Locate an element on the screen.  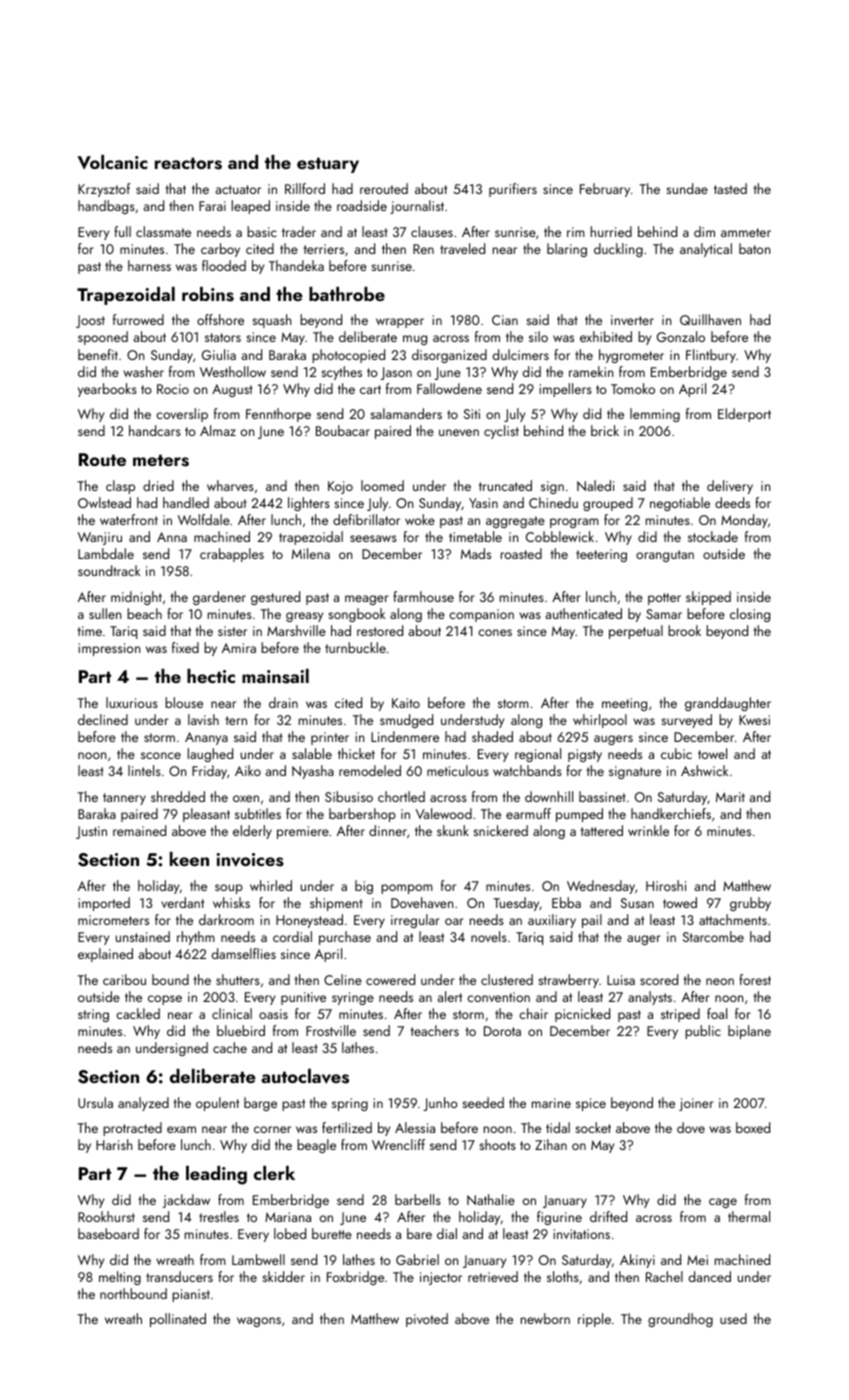
sundae is located at coordinates (687, 188).
